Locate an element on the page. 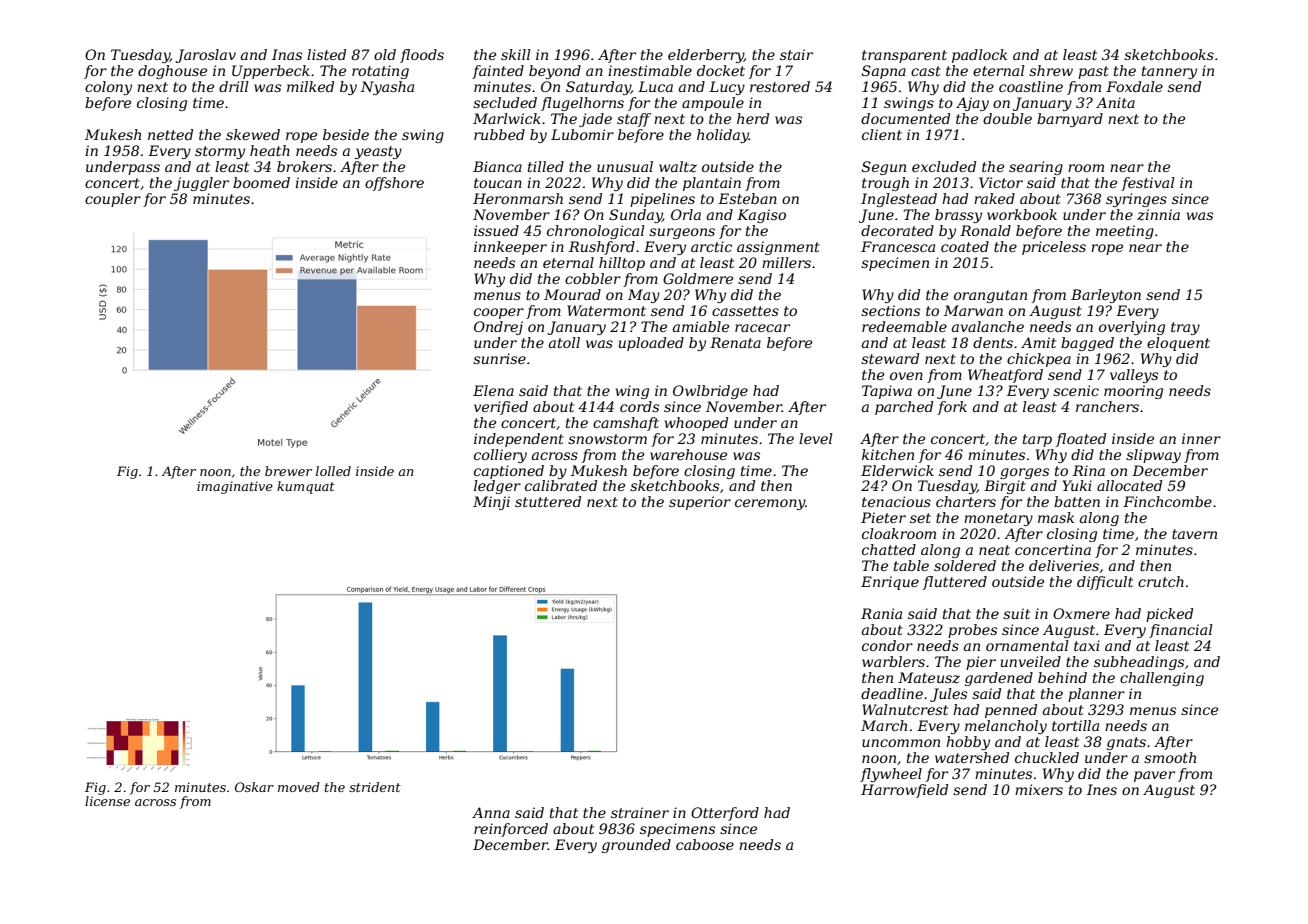  meeting is located at coordinates (1125, 232).
